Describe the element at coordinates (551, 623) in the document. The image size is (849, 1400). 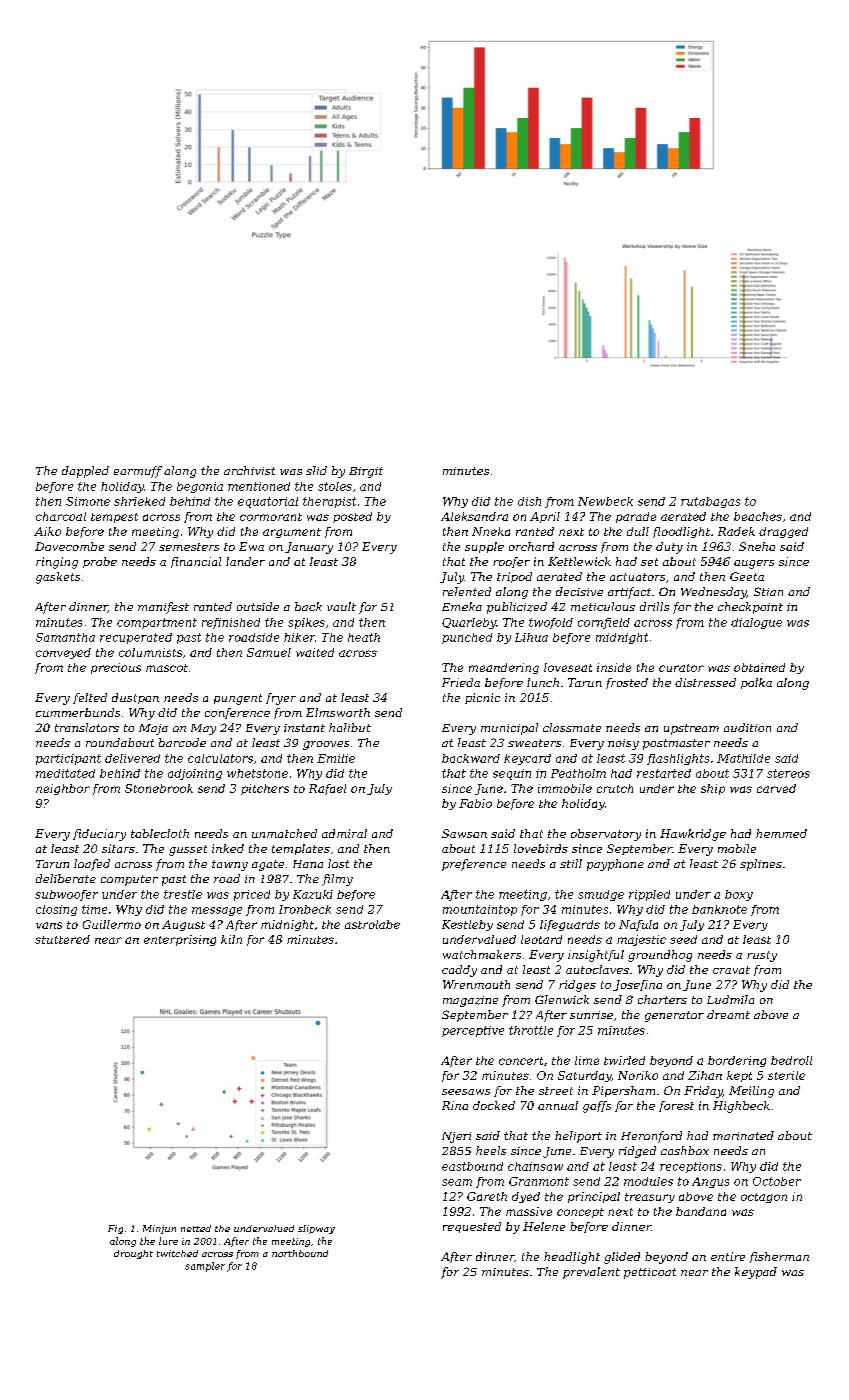
I see `twofold` at that location.
